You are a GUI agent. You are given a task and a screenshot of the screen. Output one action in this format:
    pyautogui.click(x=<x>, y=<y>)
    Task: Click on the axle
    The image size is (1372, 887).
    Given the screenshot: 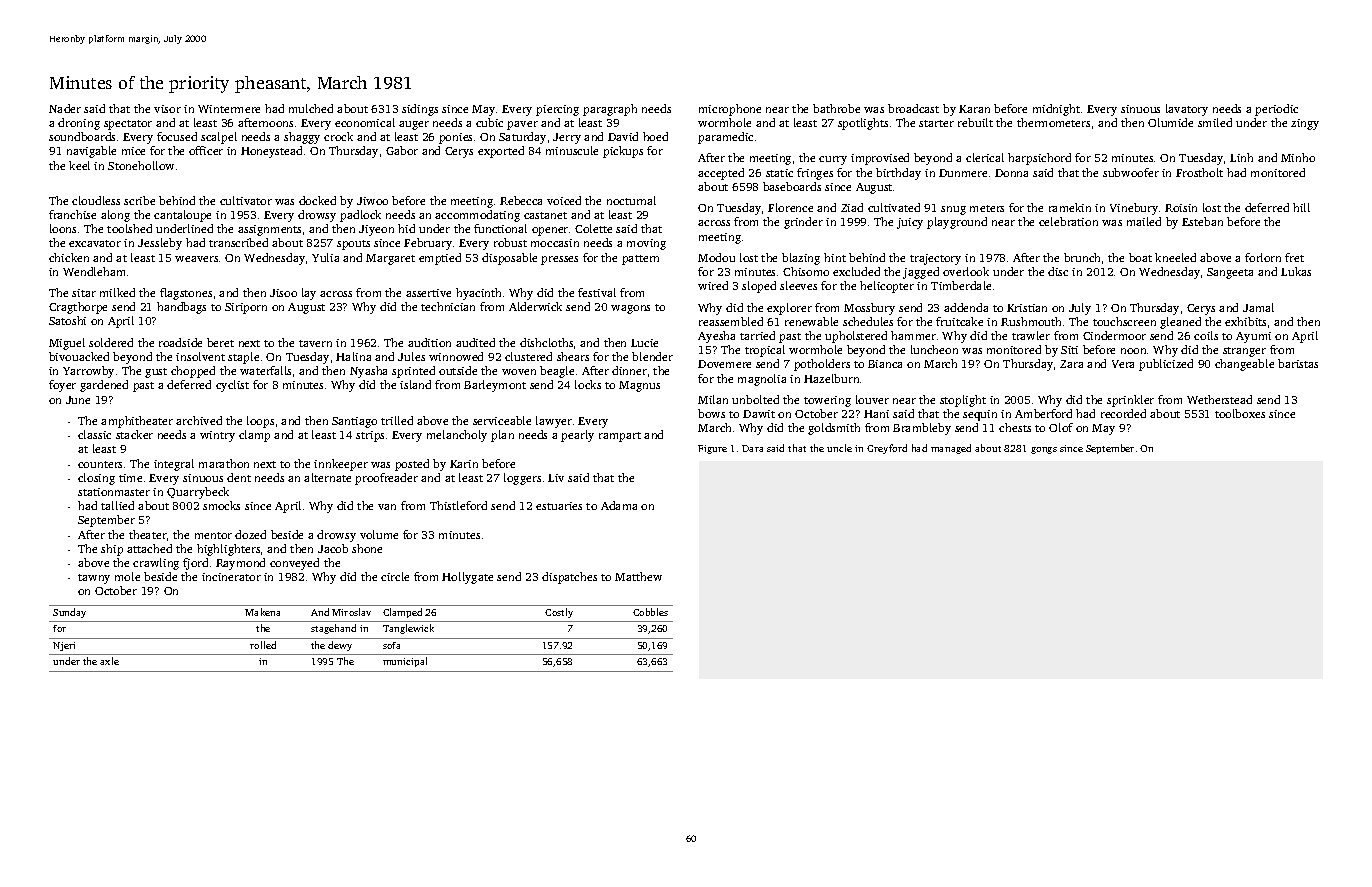 What is the action you would take?
    pyautogui.click(x=109, y=661)
